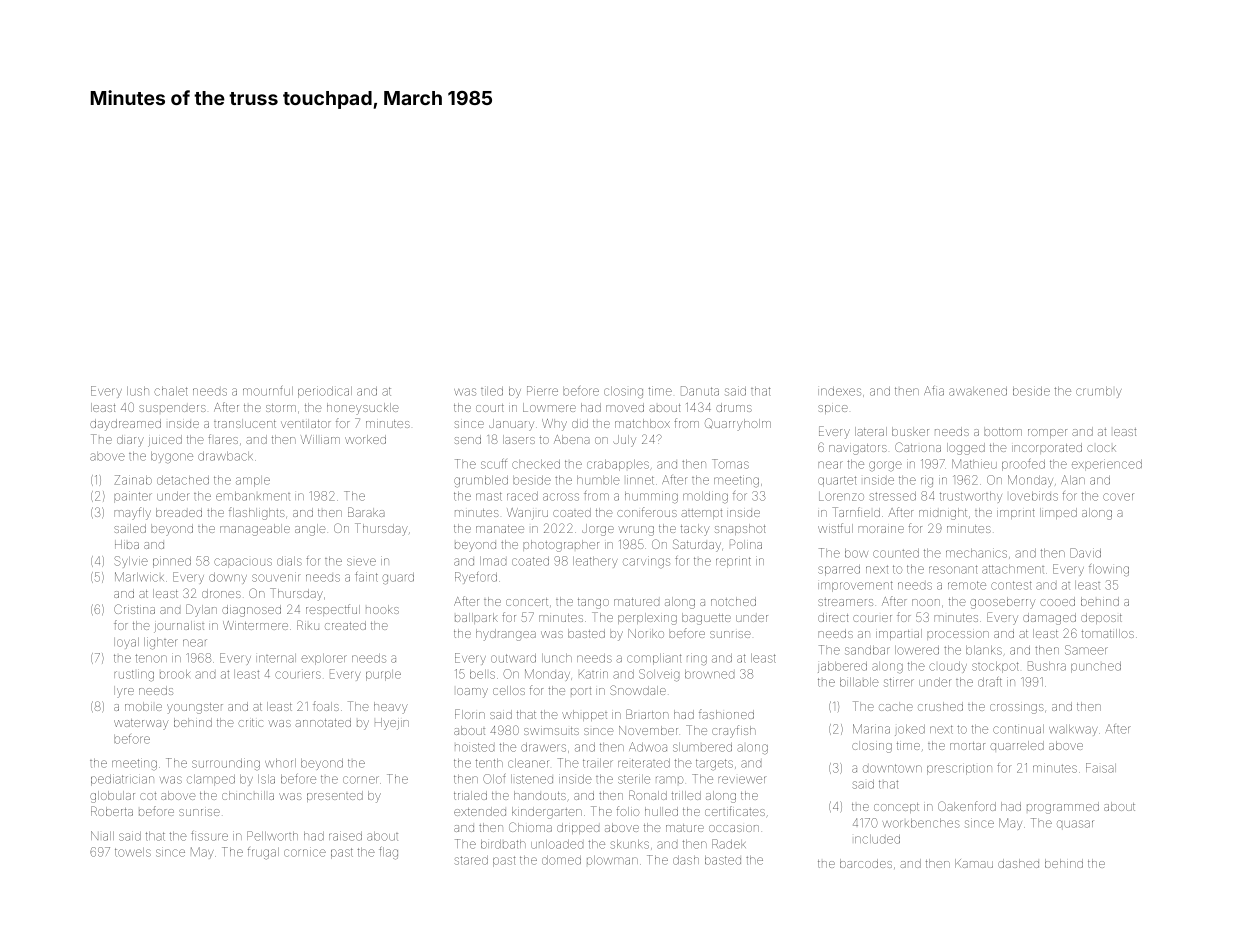 The width and height of the page is (1233, 952). Describe the element at coordinates (730, 464) in the page. I see `Tomas` at that location.
